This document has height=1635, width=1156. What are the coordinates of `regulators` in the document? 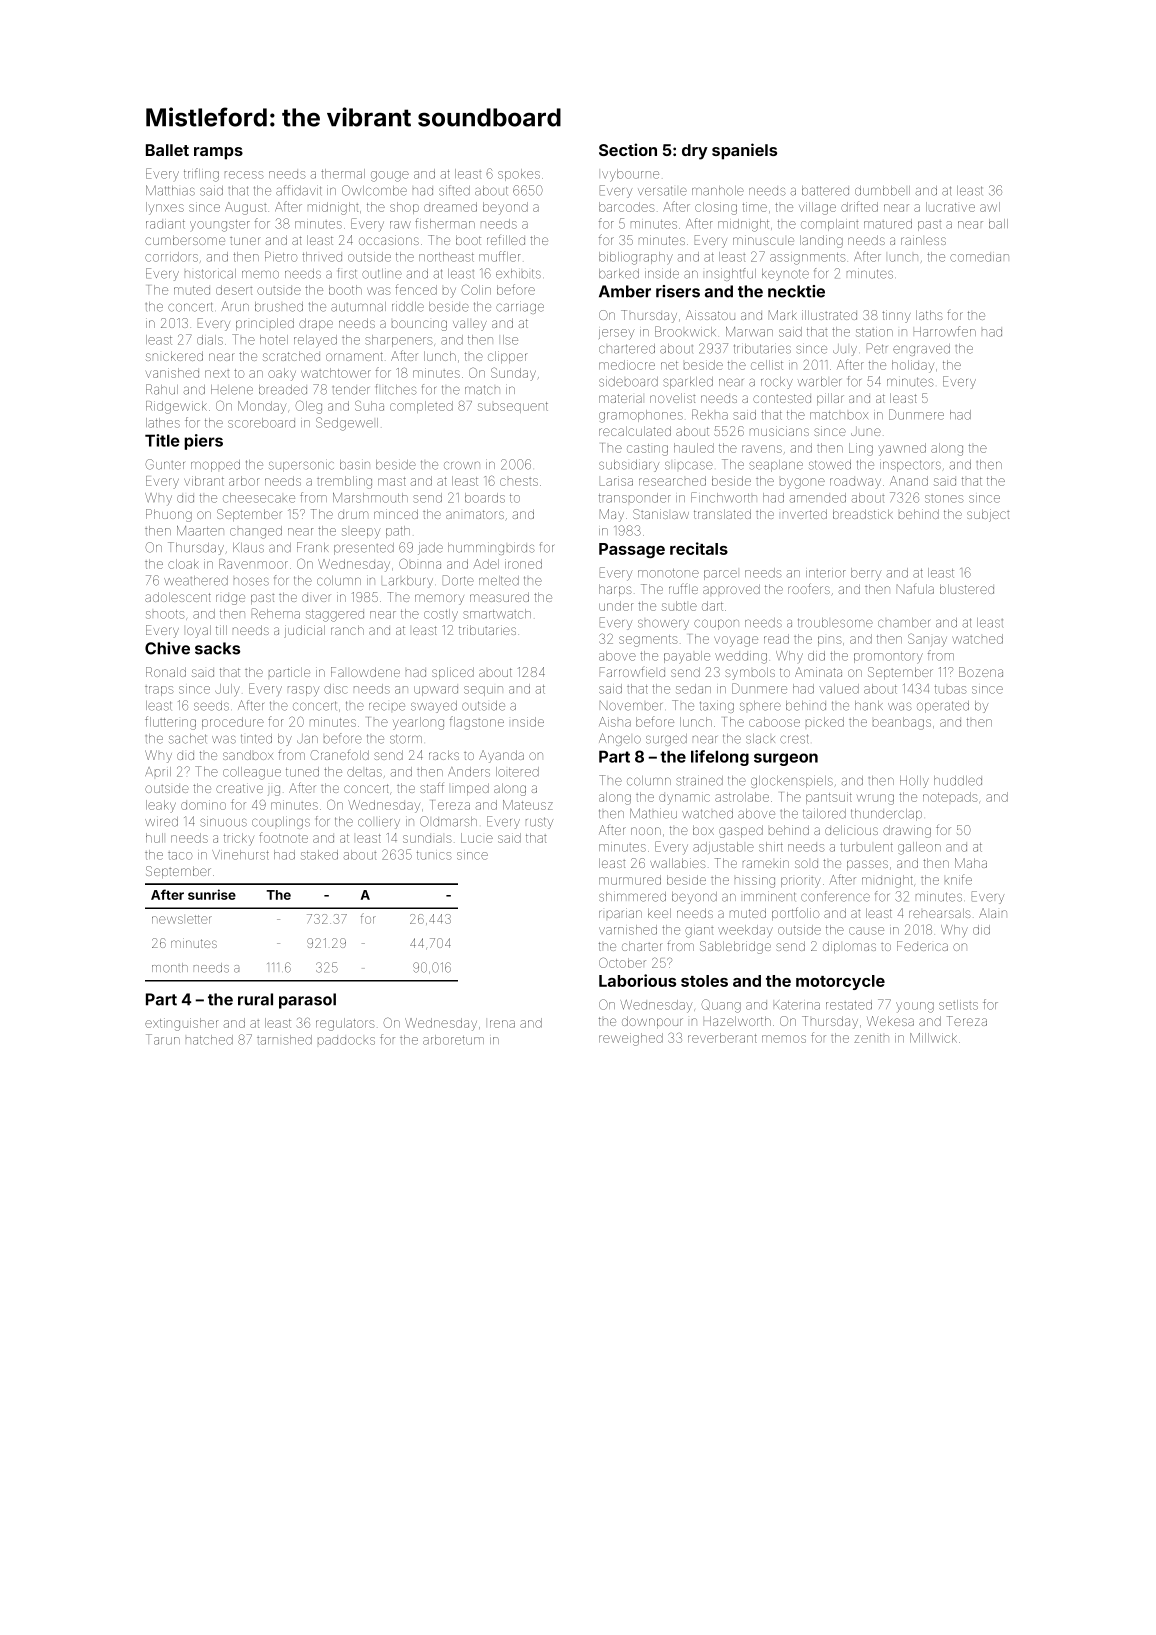 It's located at (345, 1024).
